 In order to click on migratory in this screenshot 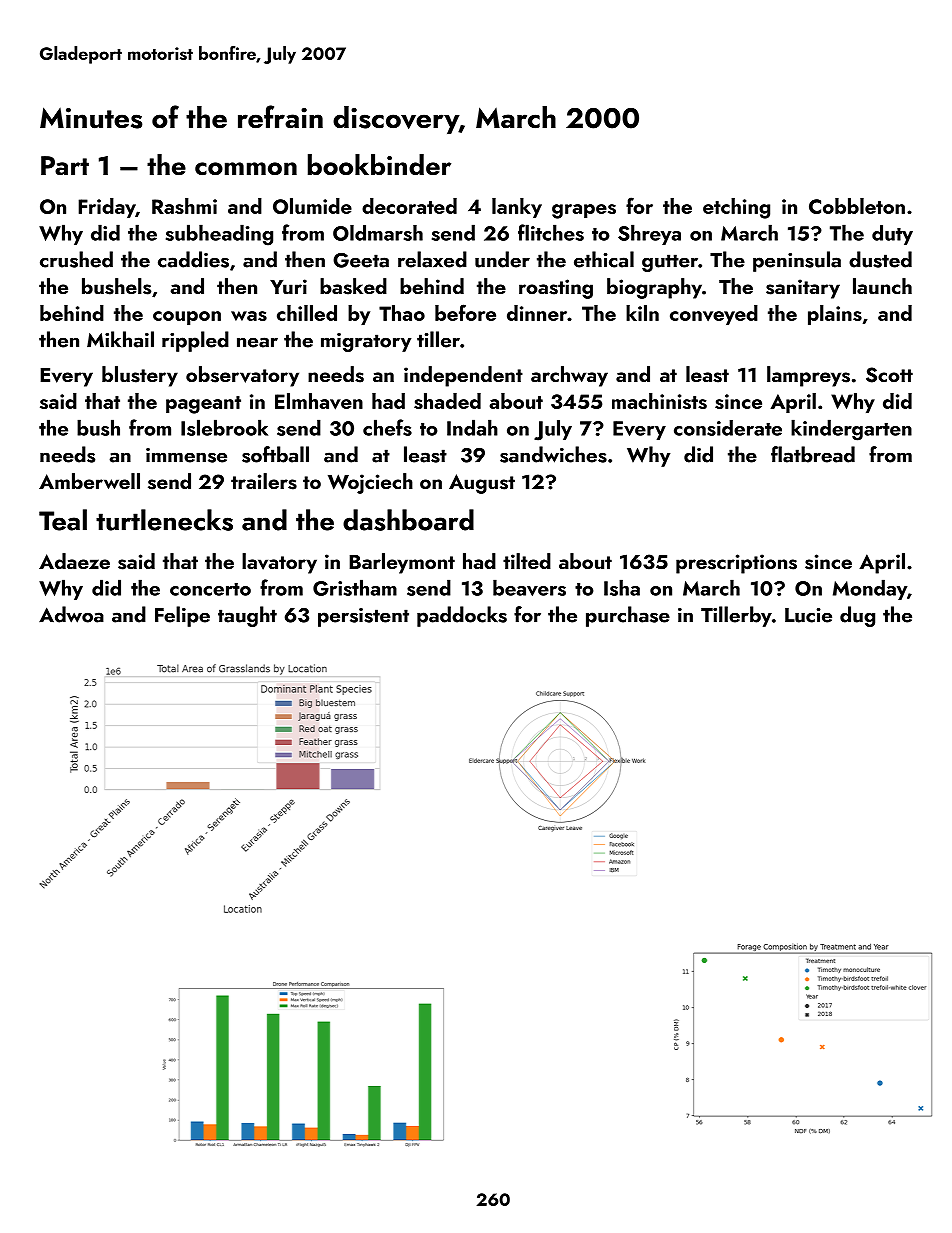, I will do `click(366, 342)`.
